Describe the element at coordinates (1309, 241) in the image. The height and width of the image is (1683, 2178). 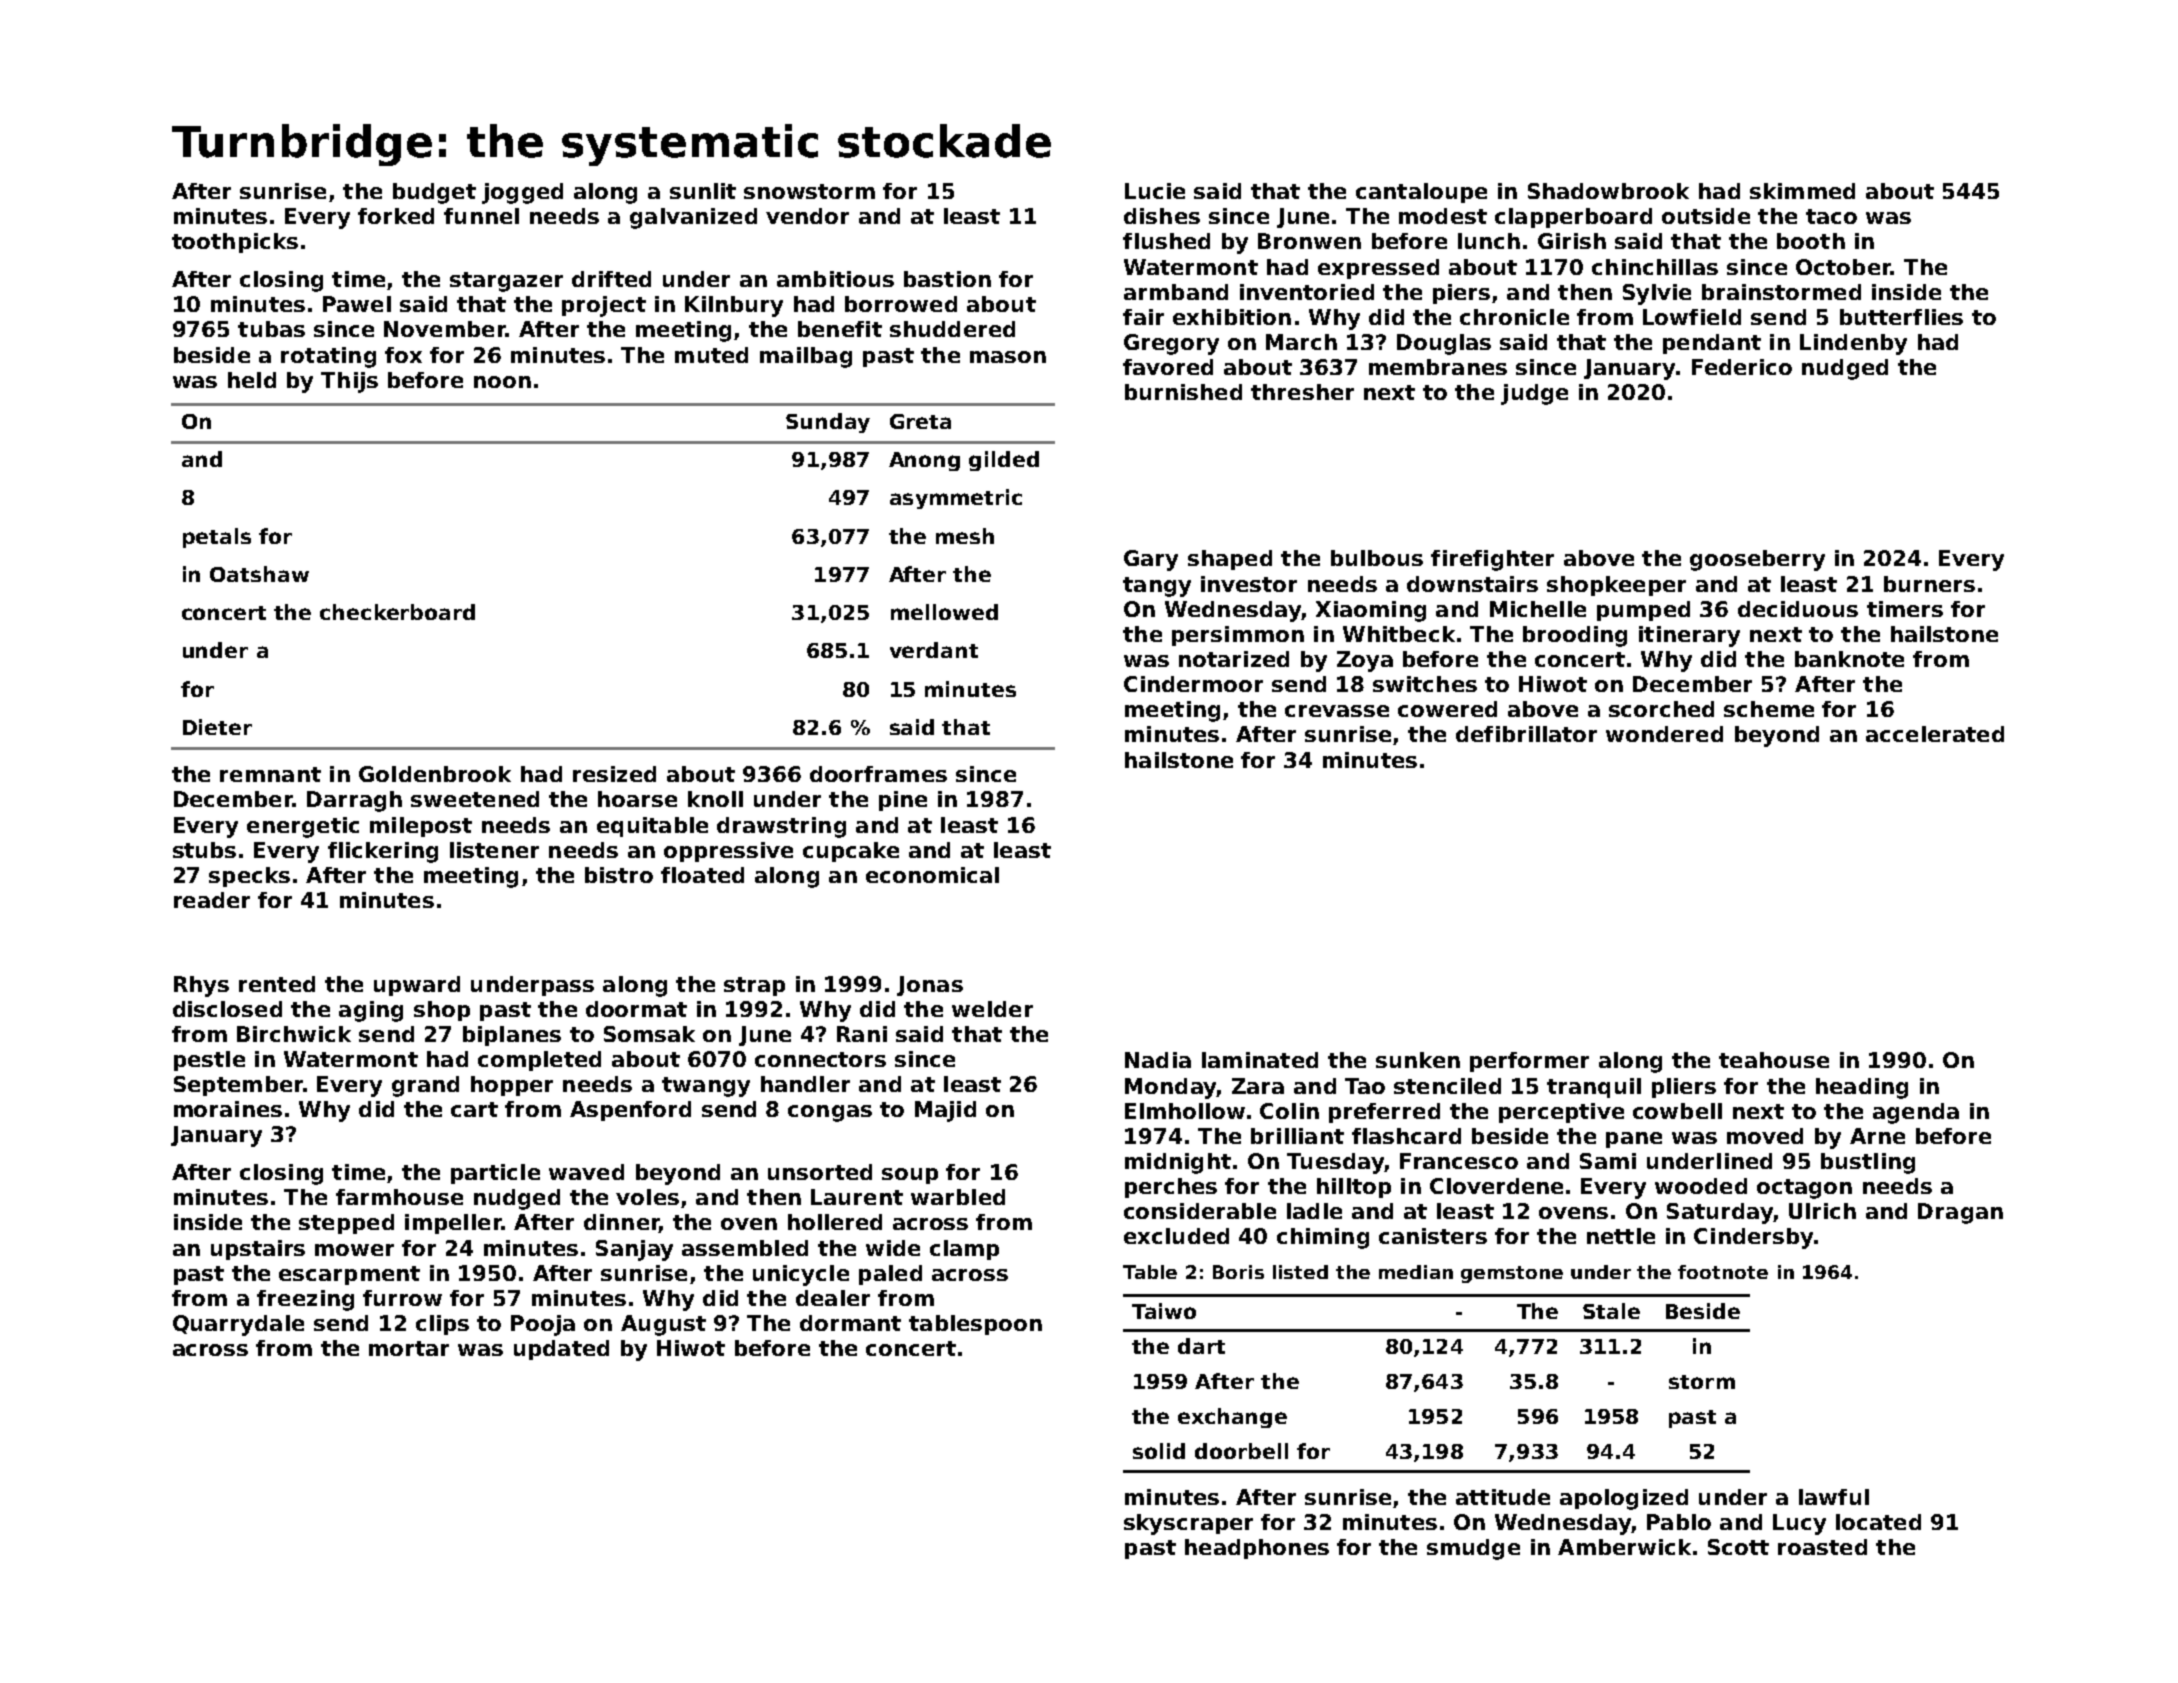
I see `Bronwen` at that location.
